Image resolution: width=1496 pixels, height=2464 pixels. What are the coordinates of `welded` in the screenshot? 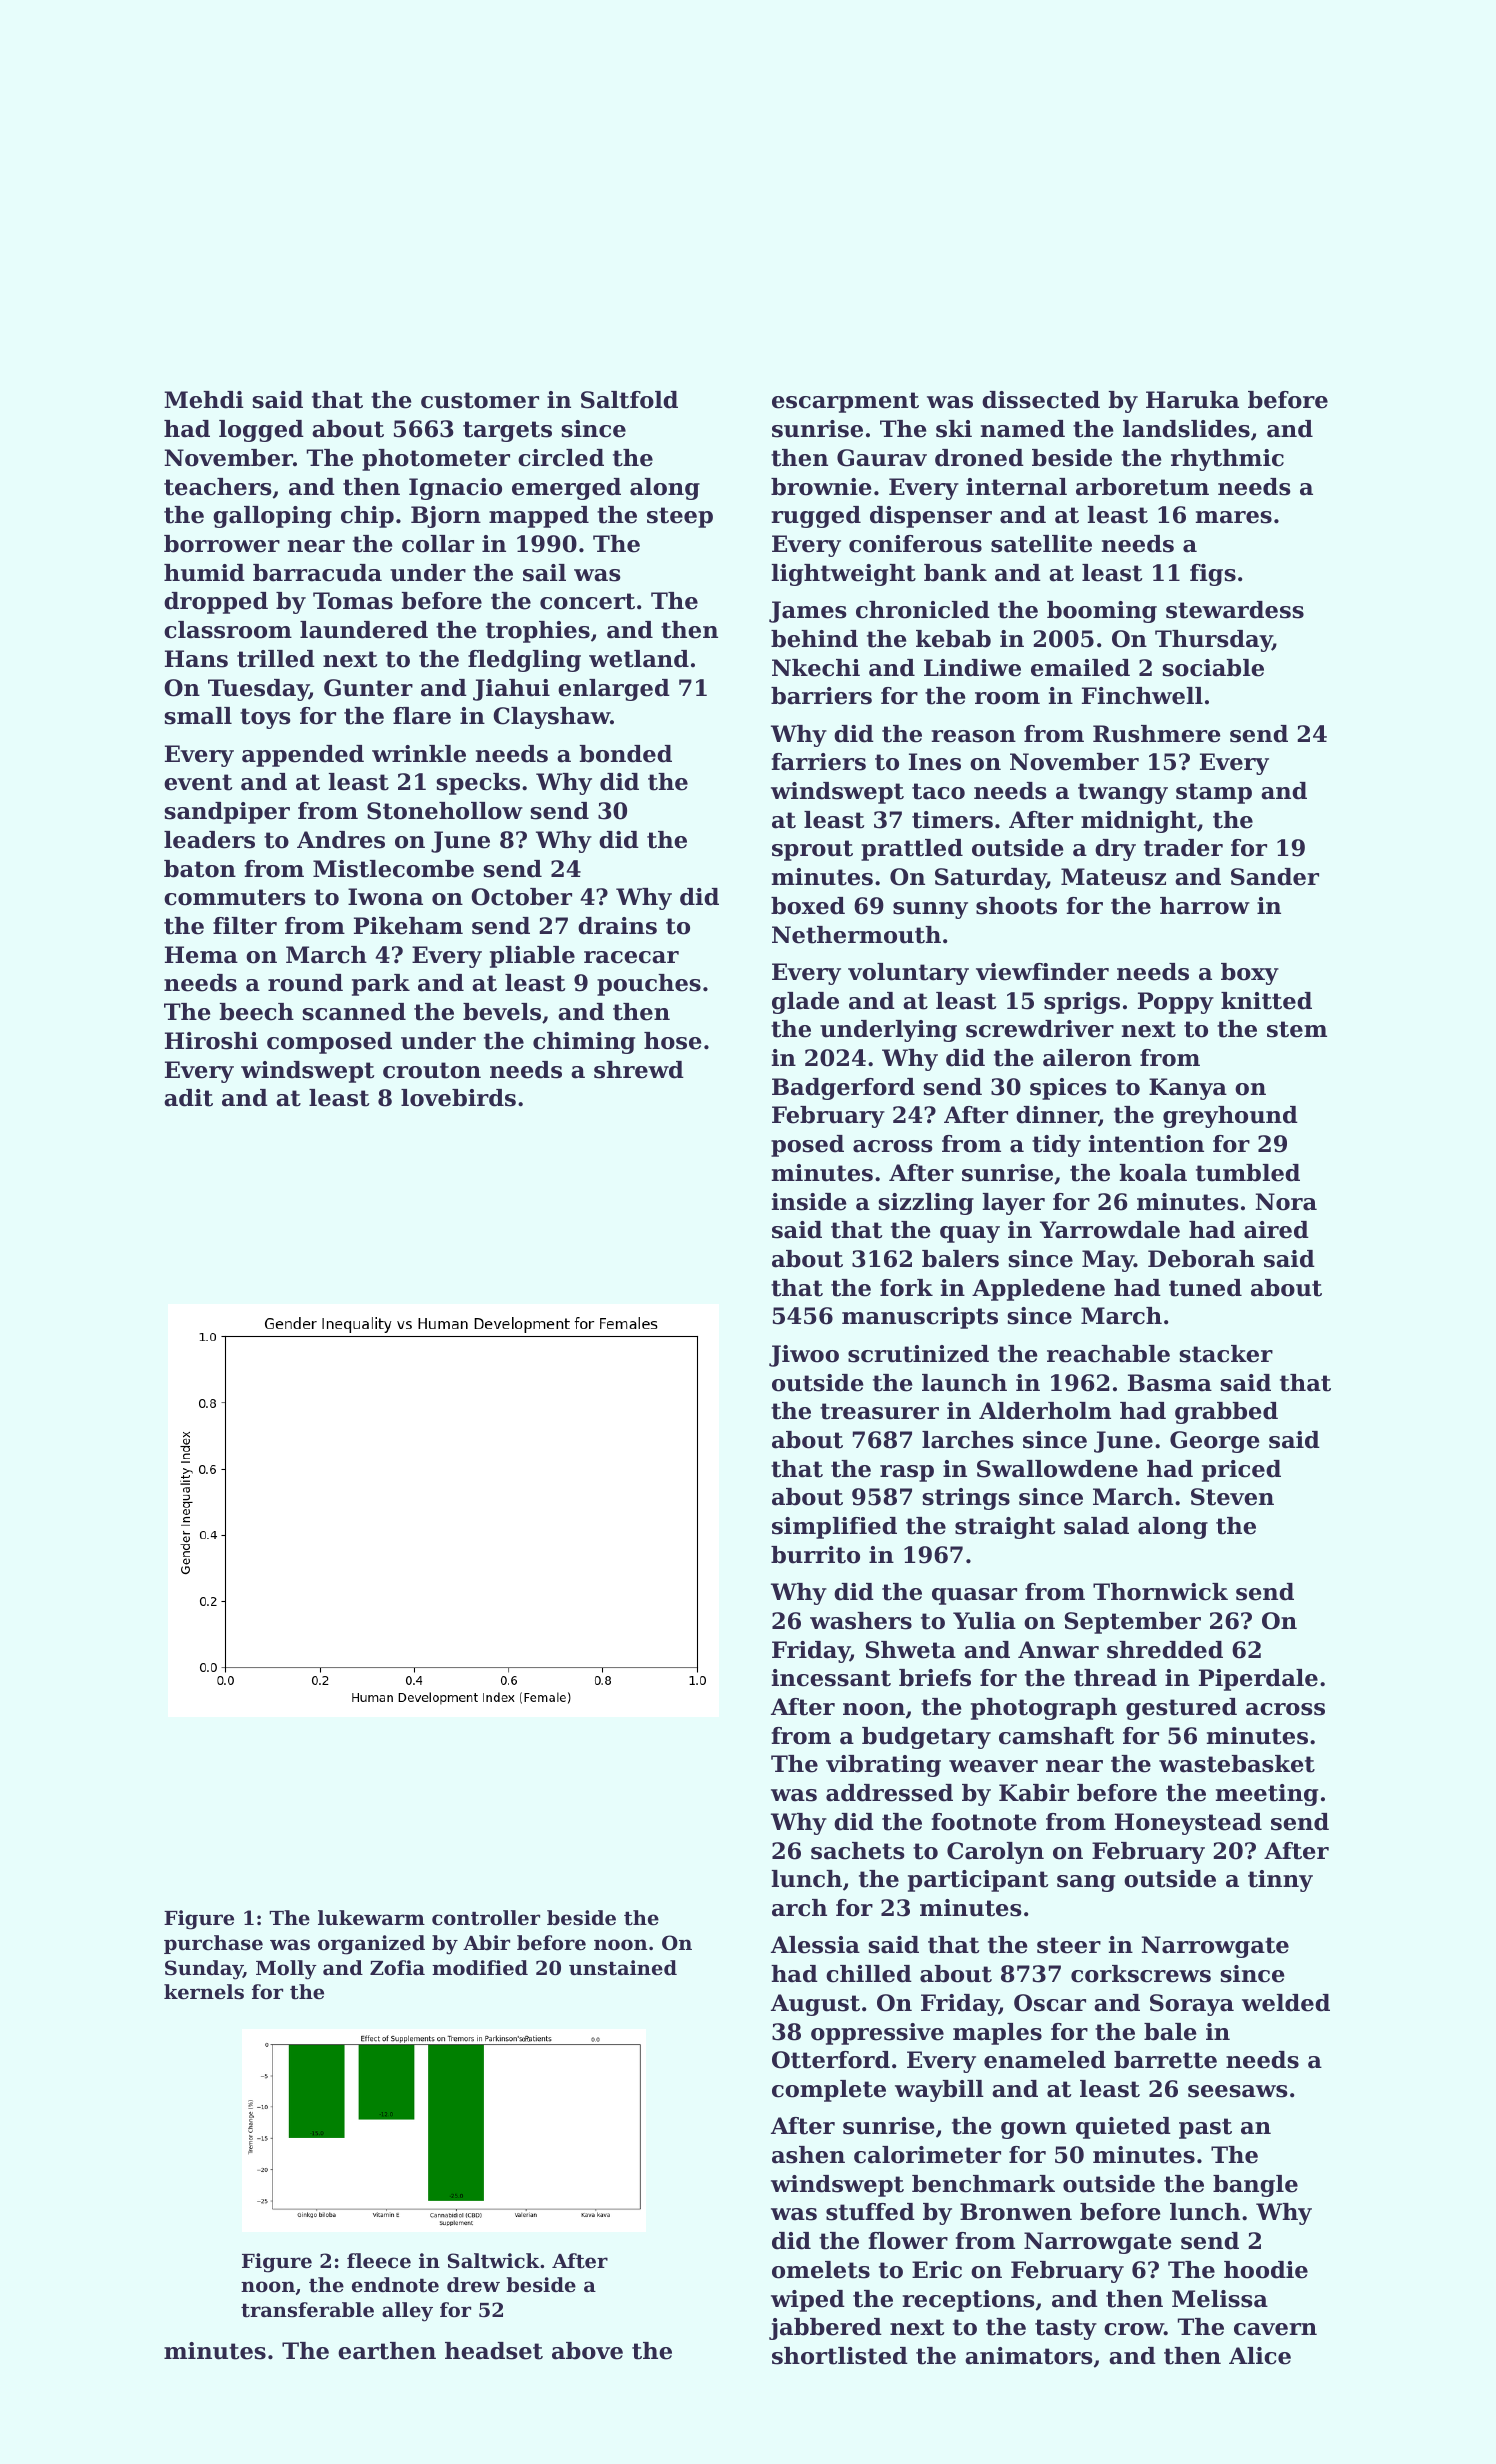 It's located at (1286, 2003).
